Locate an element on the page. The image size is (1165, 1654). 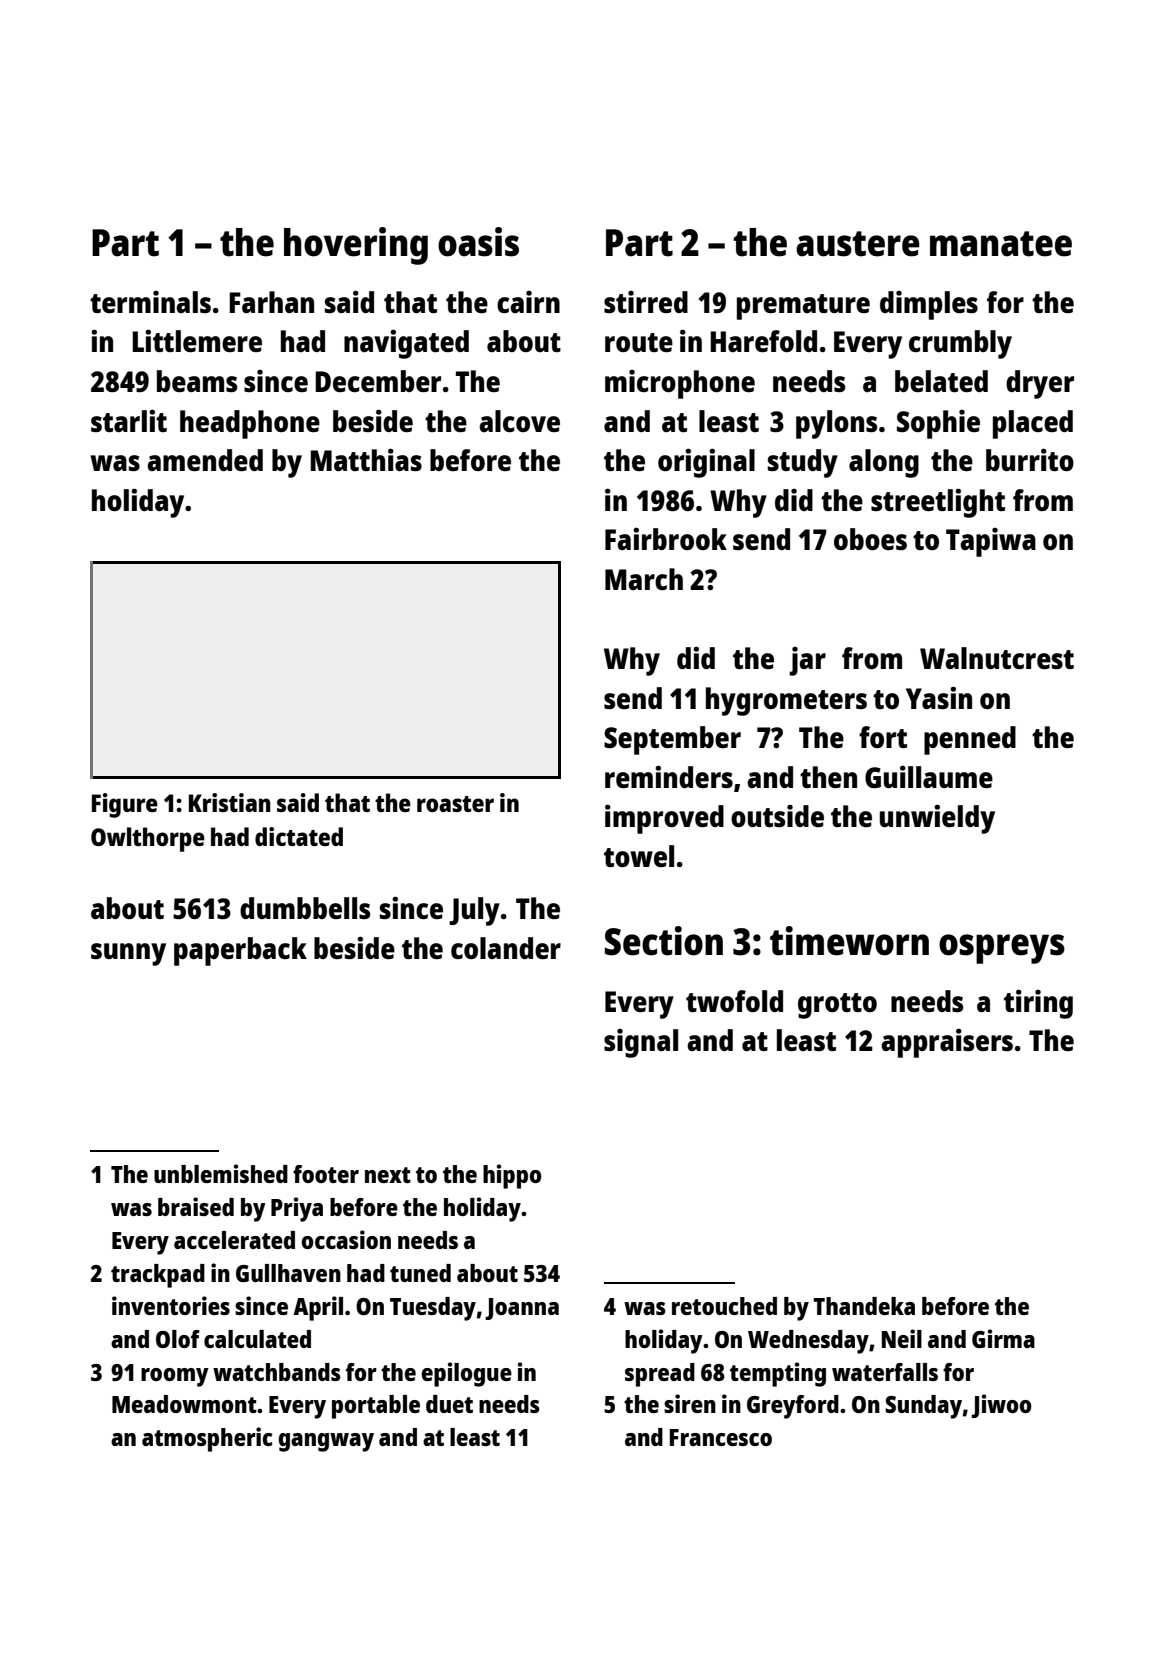
alcove is located at coordinates (519, 421).
